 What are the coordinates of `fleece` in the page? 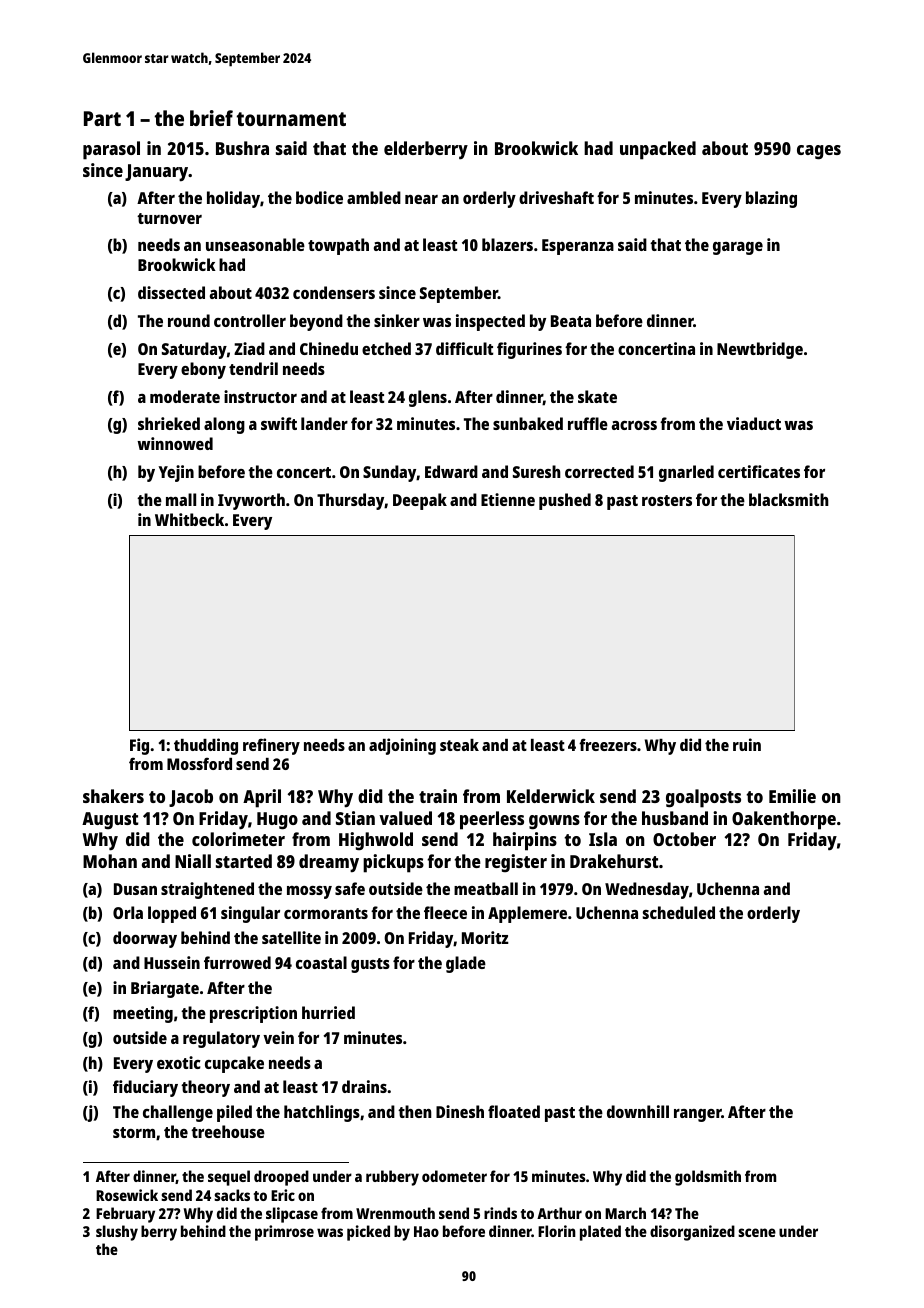 It's located at (445, 912).
